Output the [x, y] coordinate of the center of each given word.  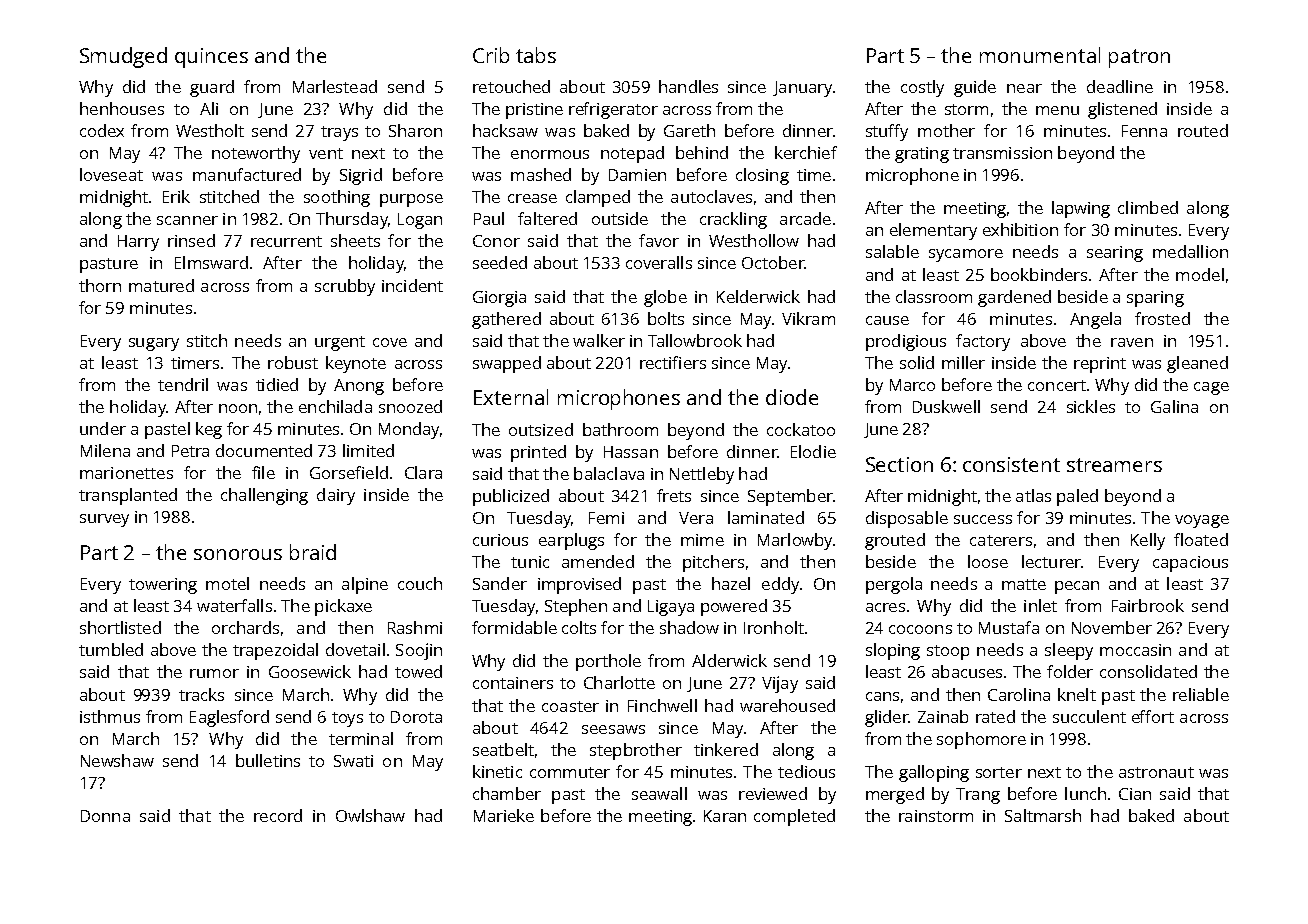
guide [975, 88]
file [263, 472]
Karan [725, 816]
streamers [1114, 465]
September [790, 497]
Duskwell [946, 406]
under [103, 428]
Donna [105, 816]
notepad [632, 154]
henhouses [122, 108]
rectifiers [673, 362]
